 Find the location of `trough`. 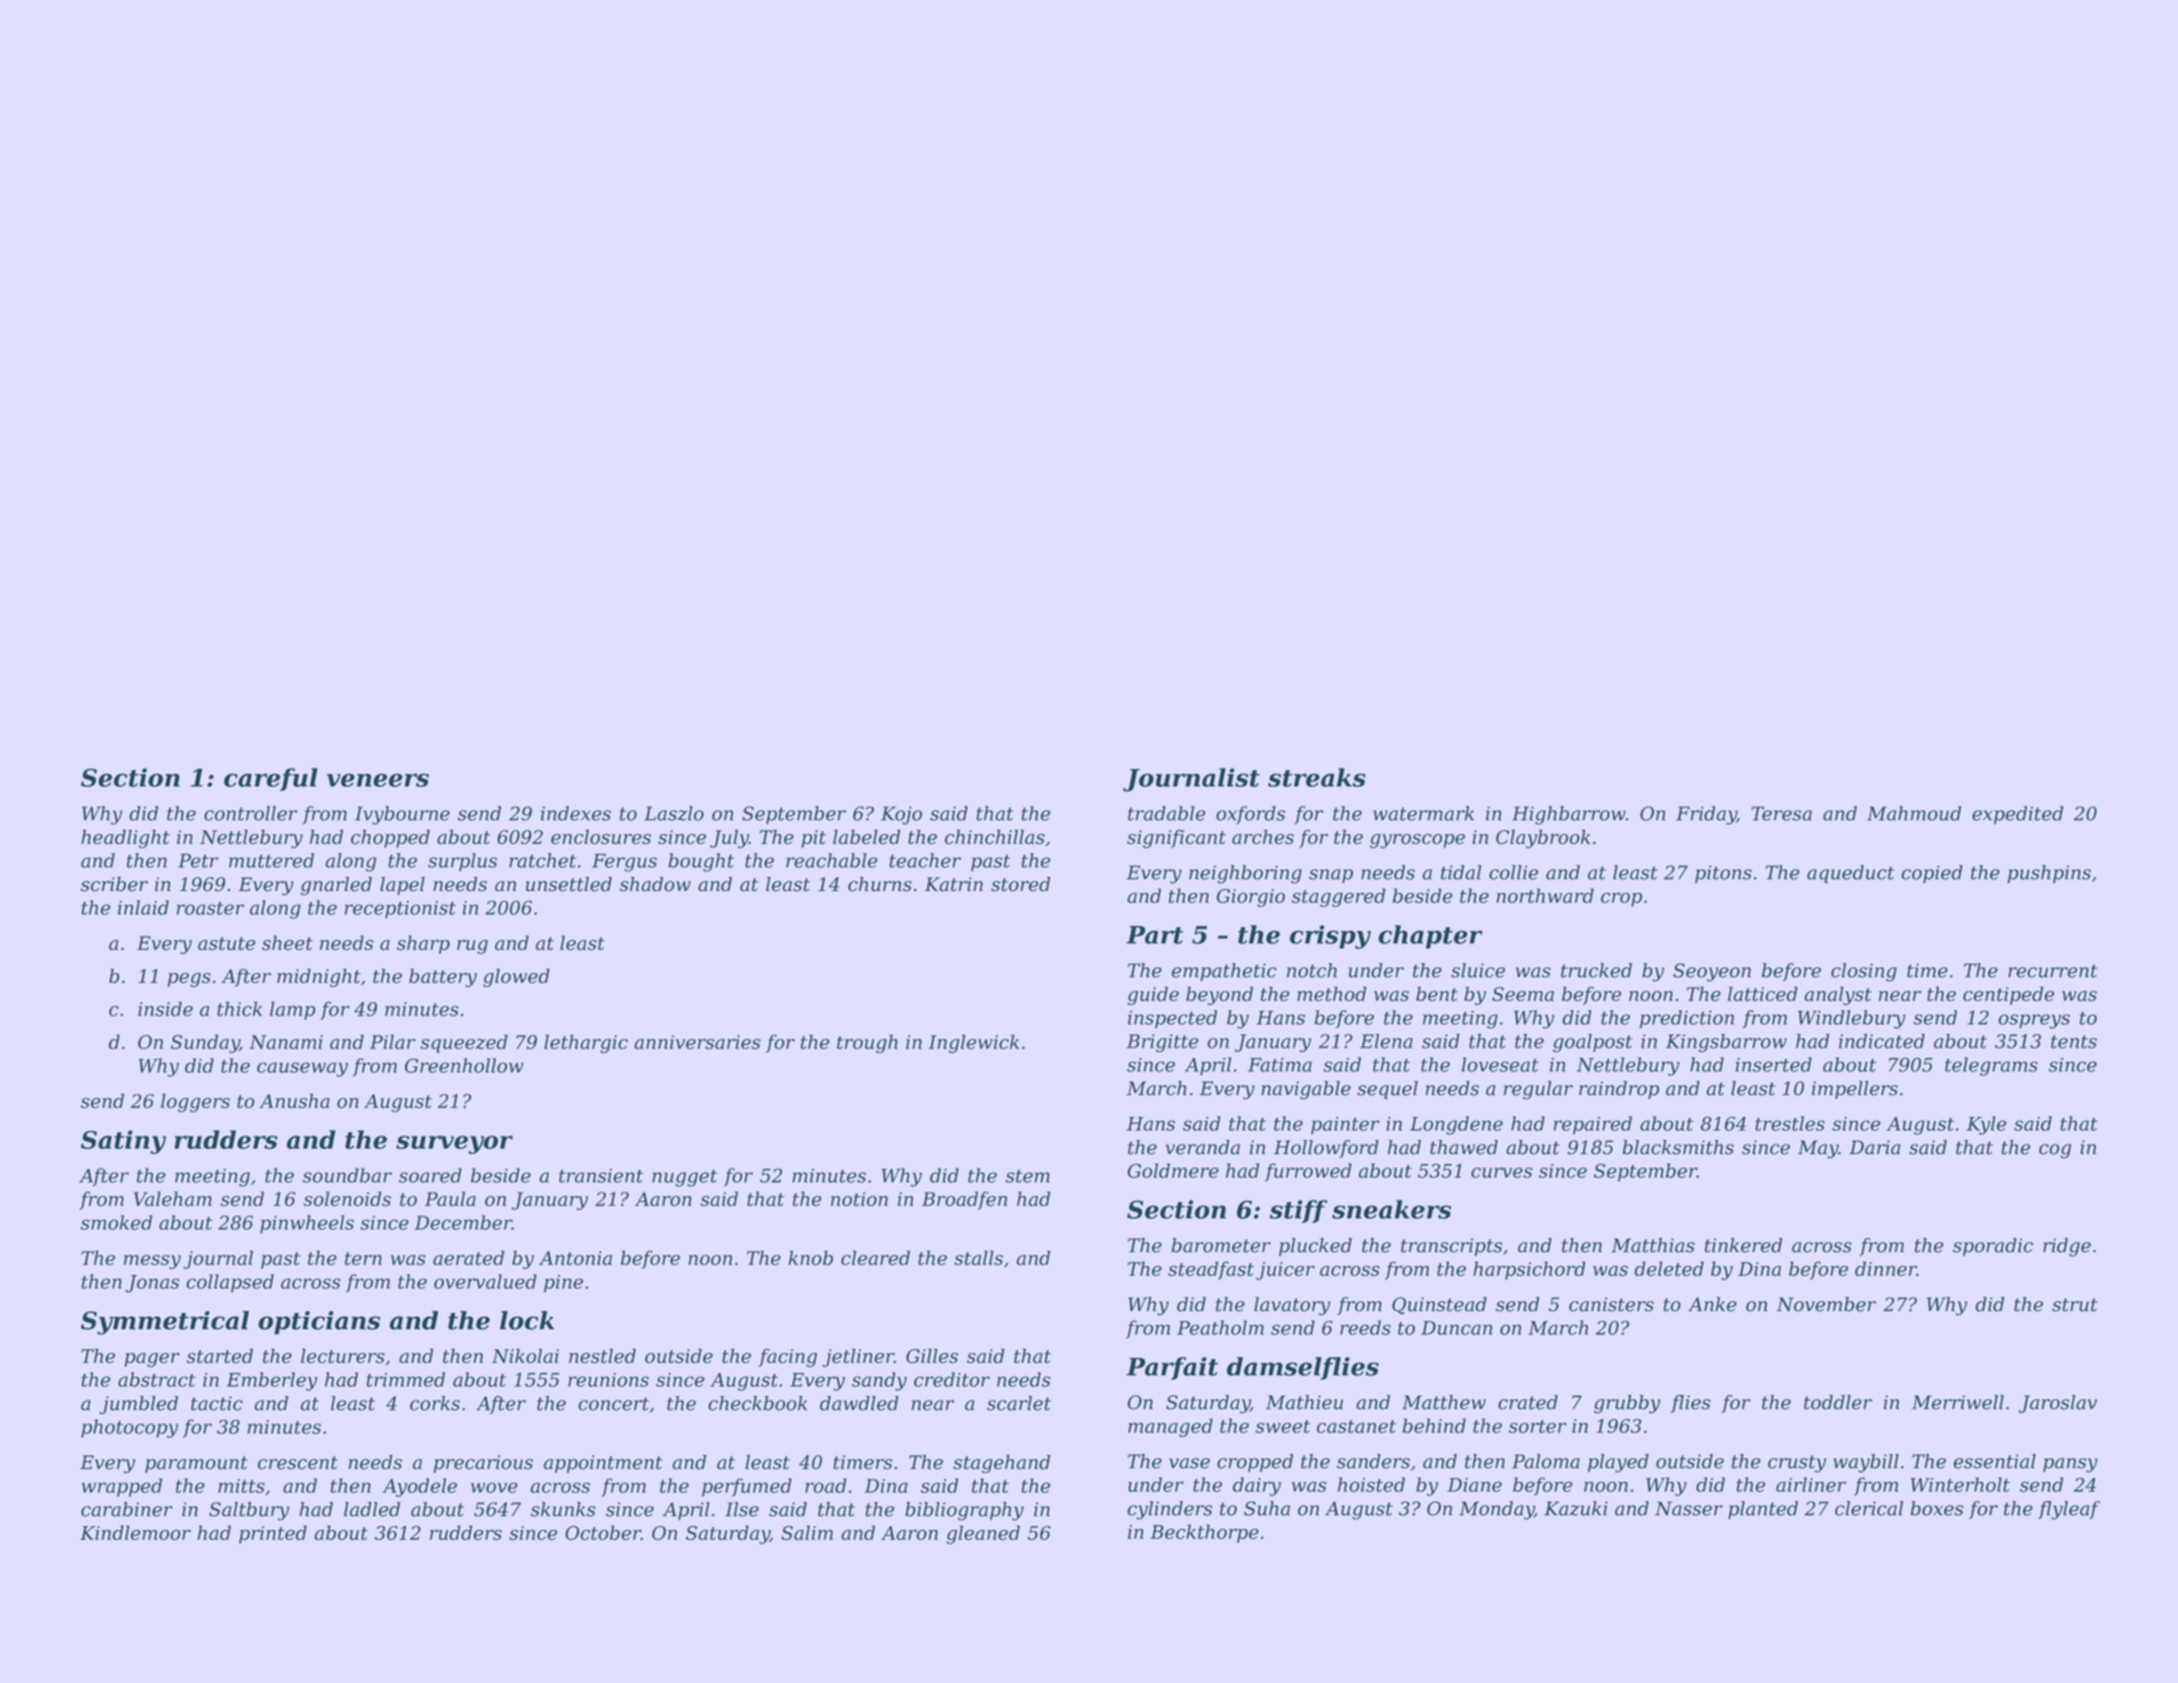

trough is located at coordinates (867, 1043).
